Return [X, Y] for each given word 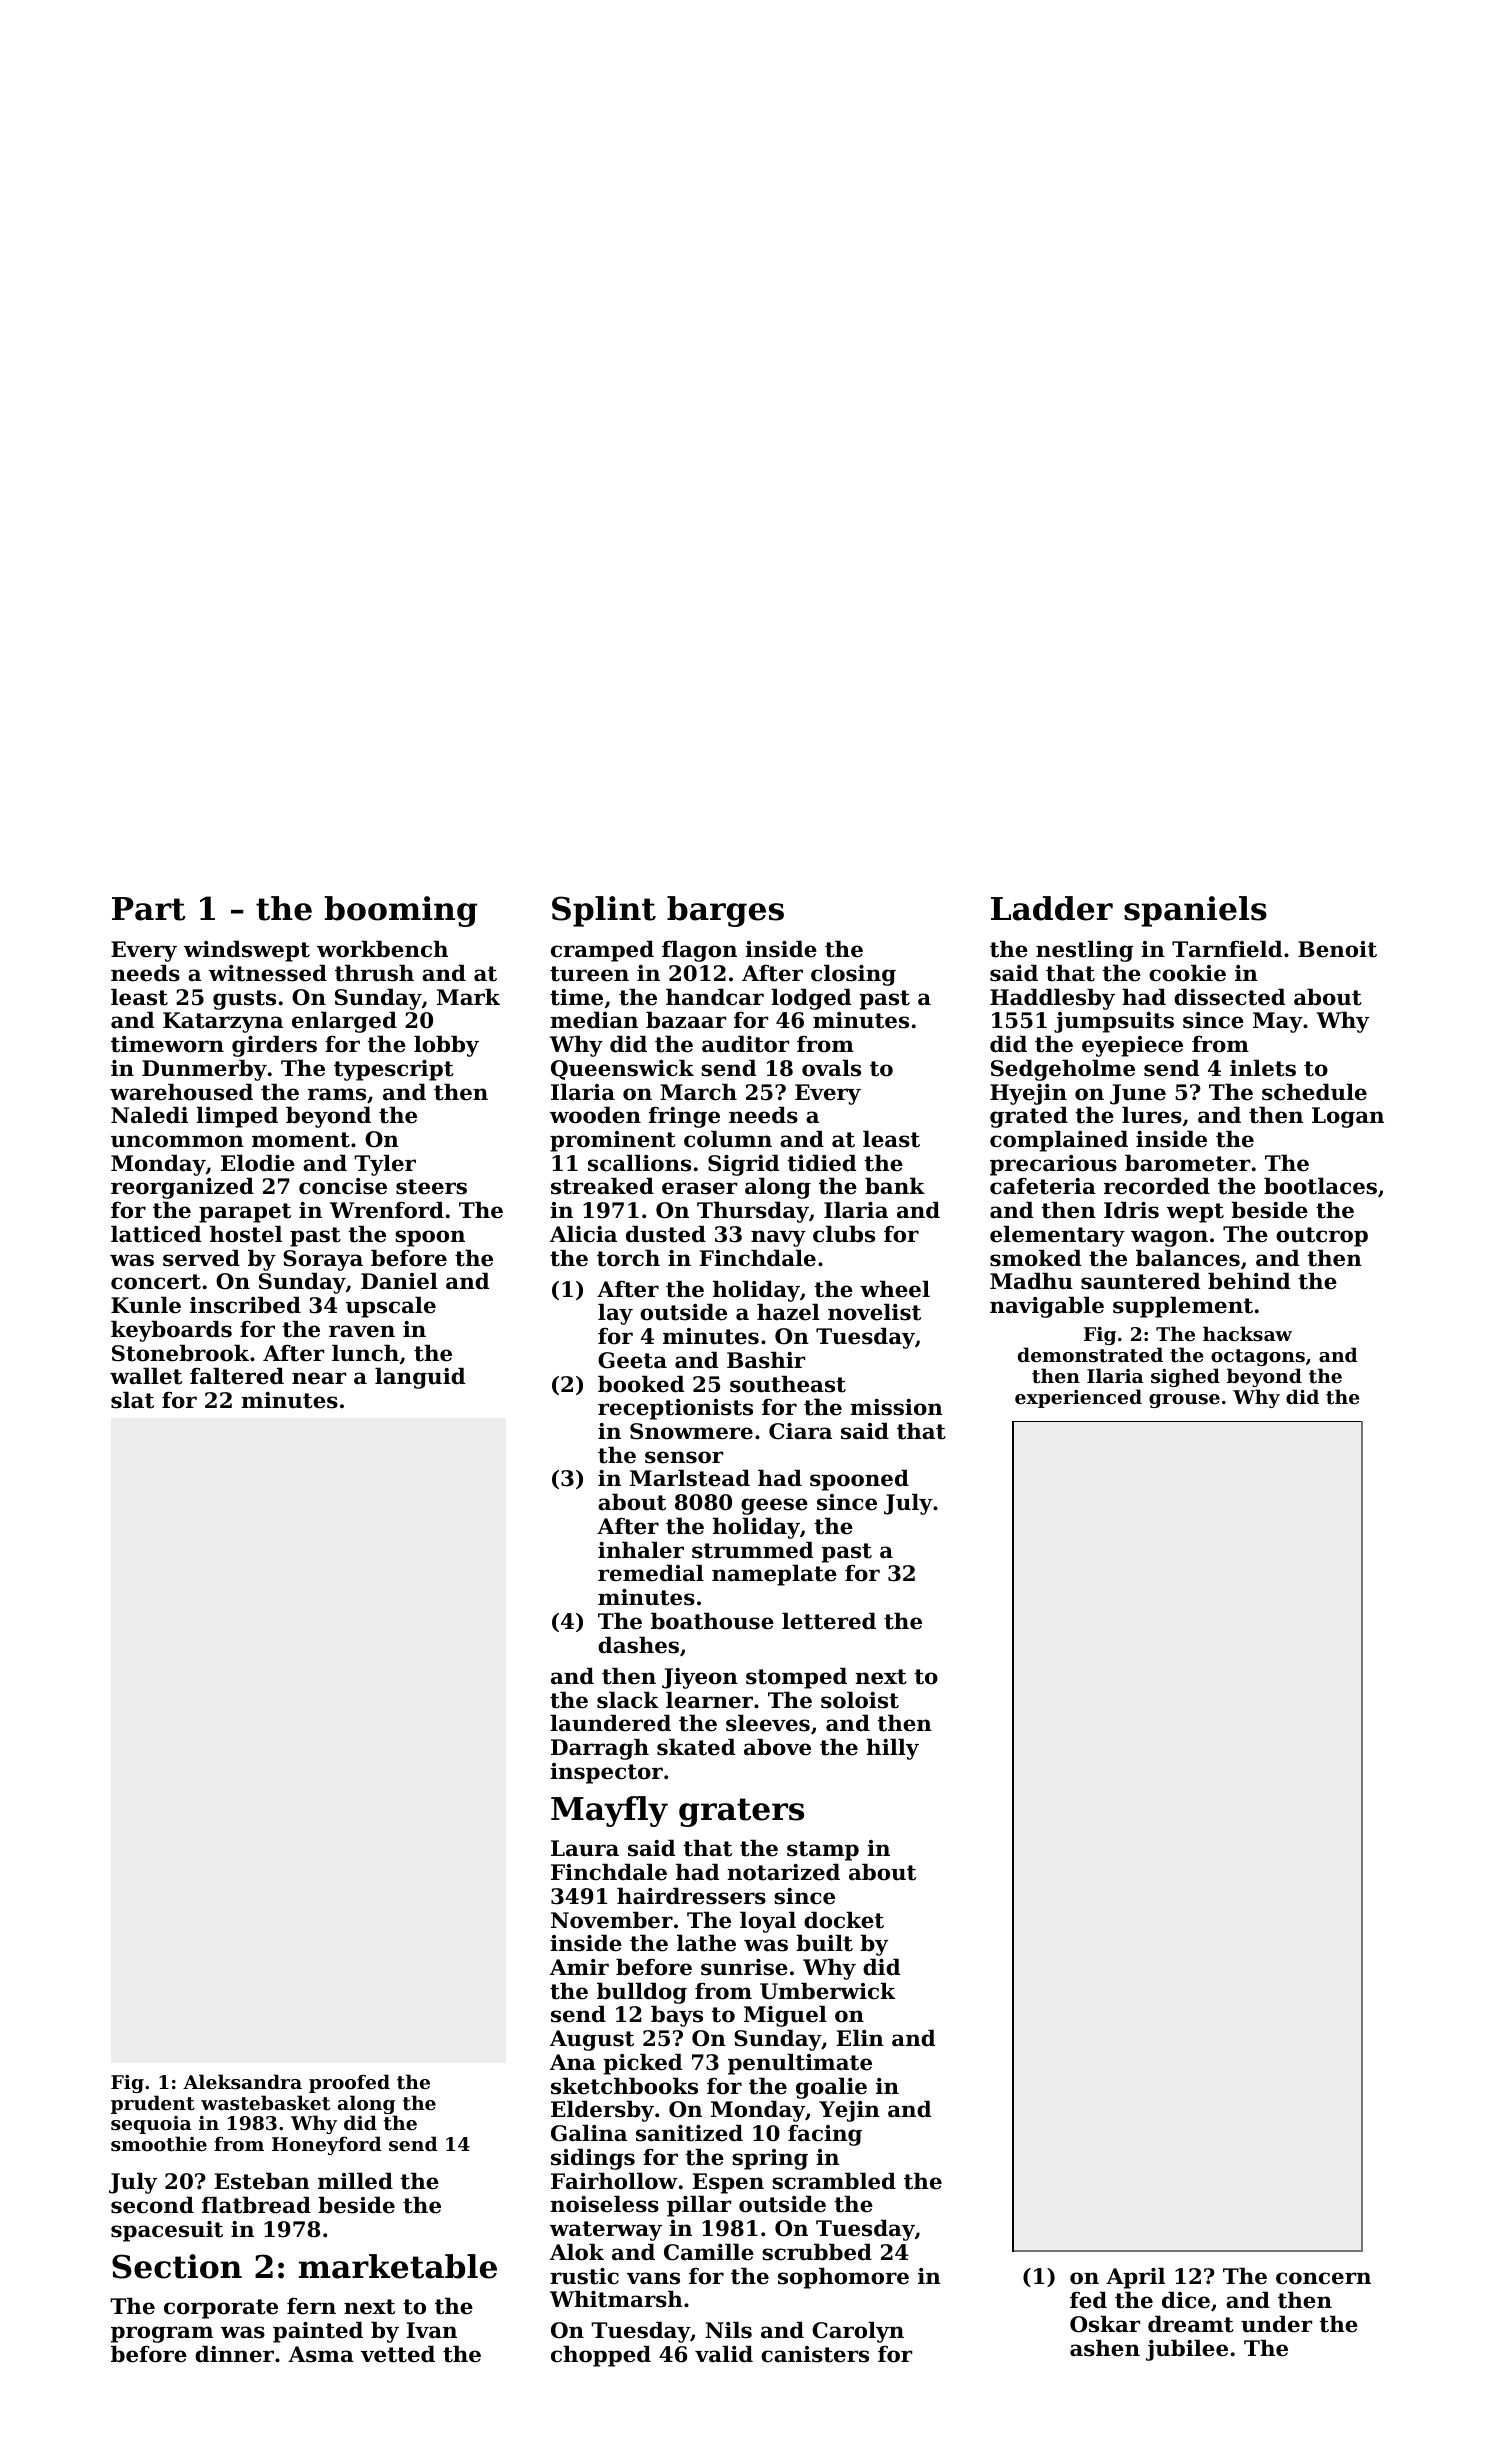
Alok [577, 2252]
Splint [604, 911]
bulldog [642, 1993]
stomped [796, 1678]
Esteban [262, 2181]
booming [401, 911]
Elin [860, 2037]
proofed [349, 2083]
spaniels [1195, 911]
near [319, 1378]
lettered [829, 1621]
